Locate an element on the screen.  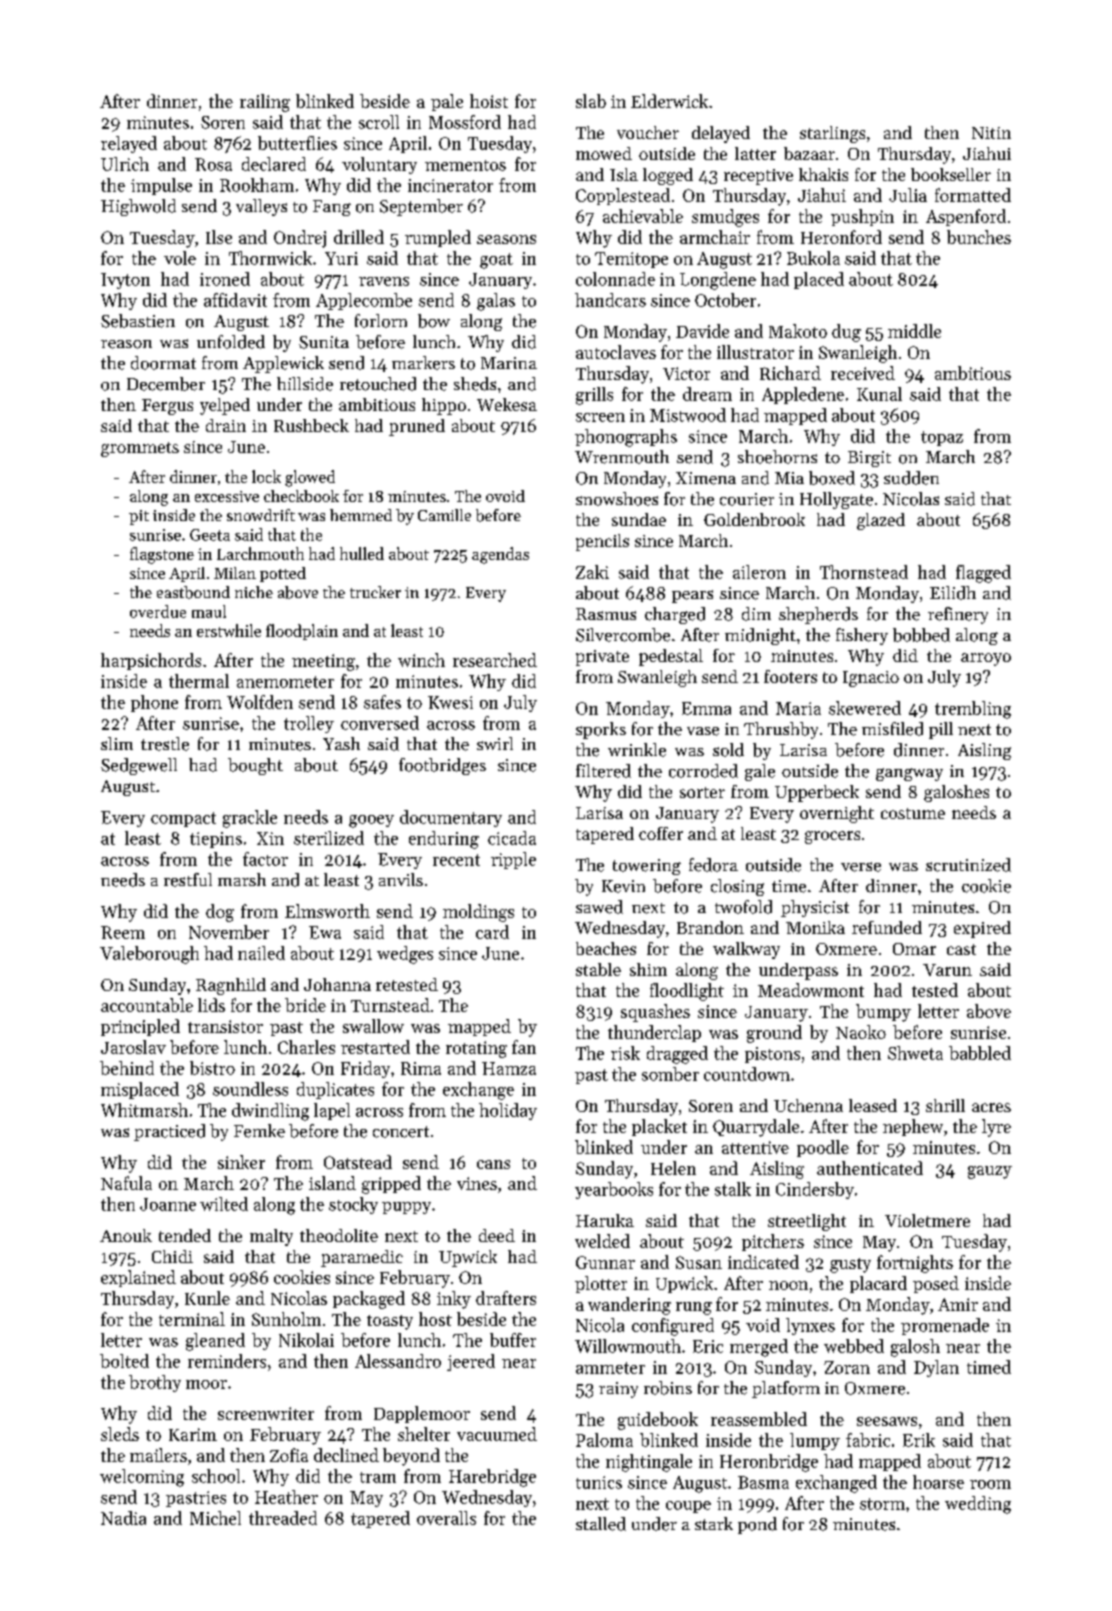
Reem is located at coordinates (123, 932).
